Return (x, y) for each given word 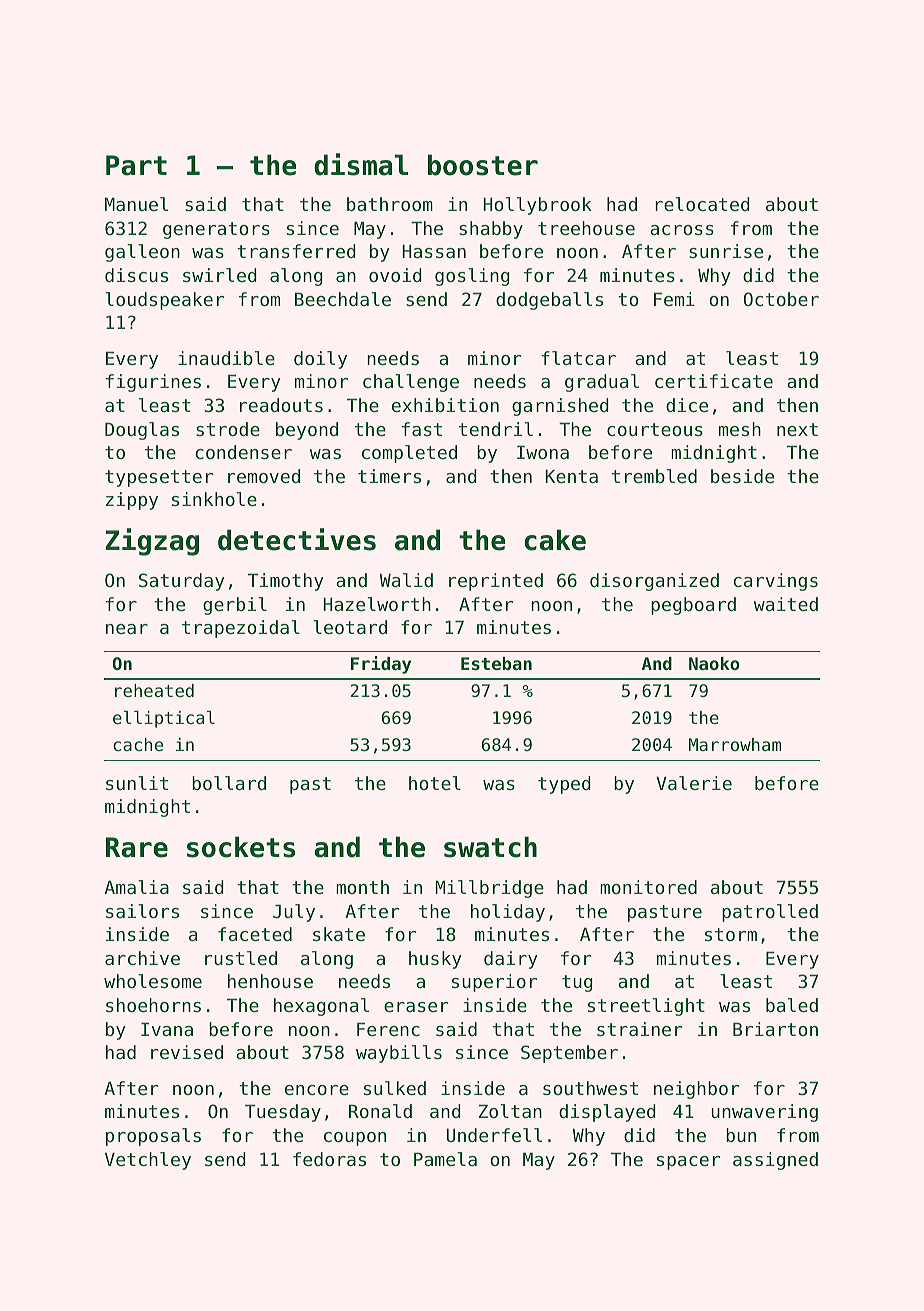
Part (136, 165)
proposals (153, 1137)
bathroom (390, 204)
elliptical (164, 719)
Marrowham (735, 744)
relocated (702, 204)
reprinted (496, 582)
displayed (607, 1113)
